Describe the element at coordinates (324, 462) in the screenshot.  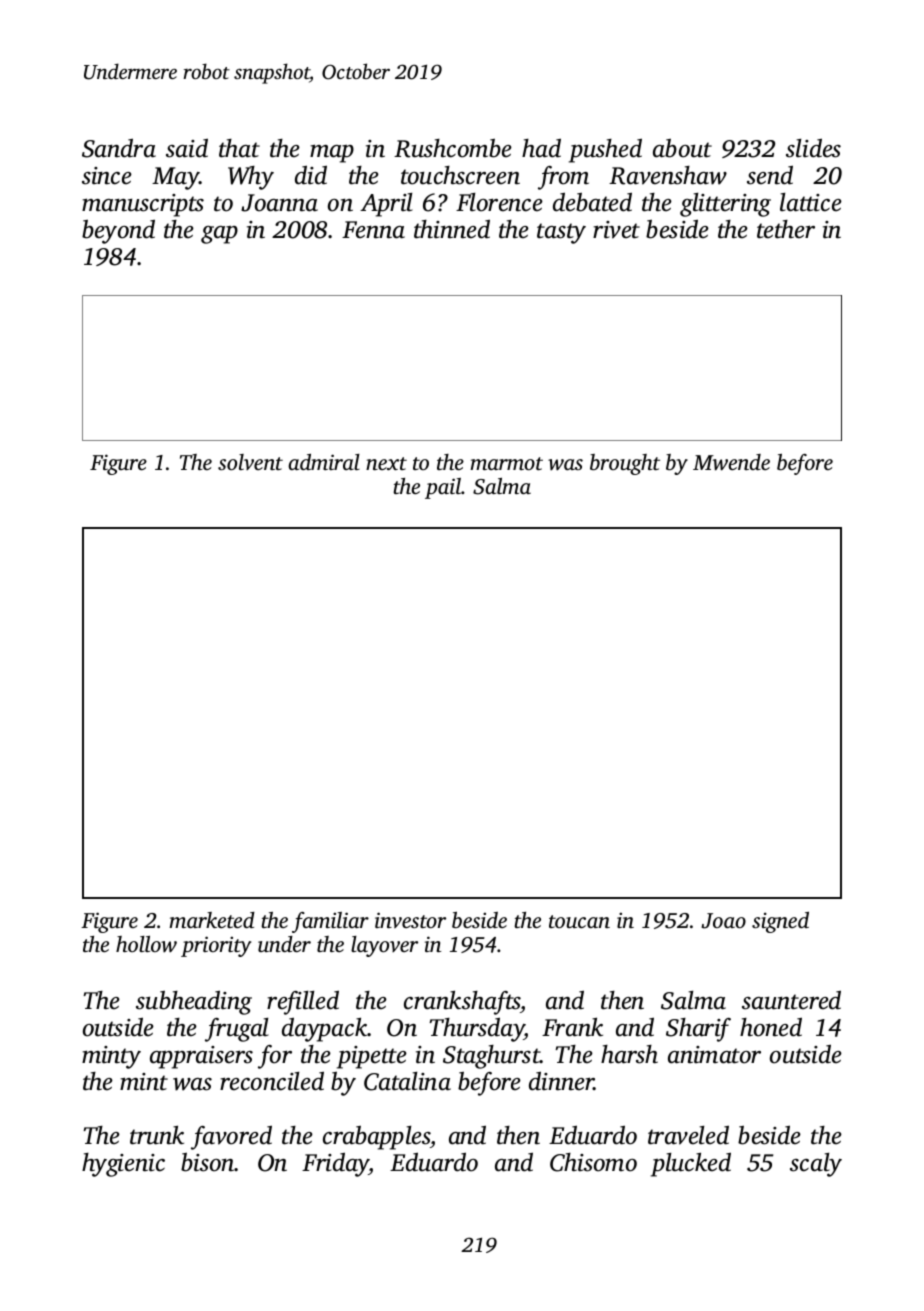
I see `admiral` at that location.
